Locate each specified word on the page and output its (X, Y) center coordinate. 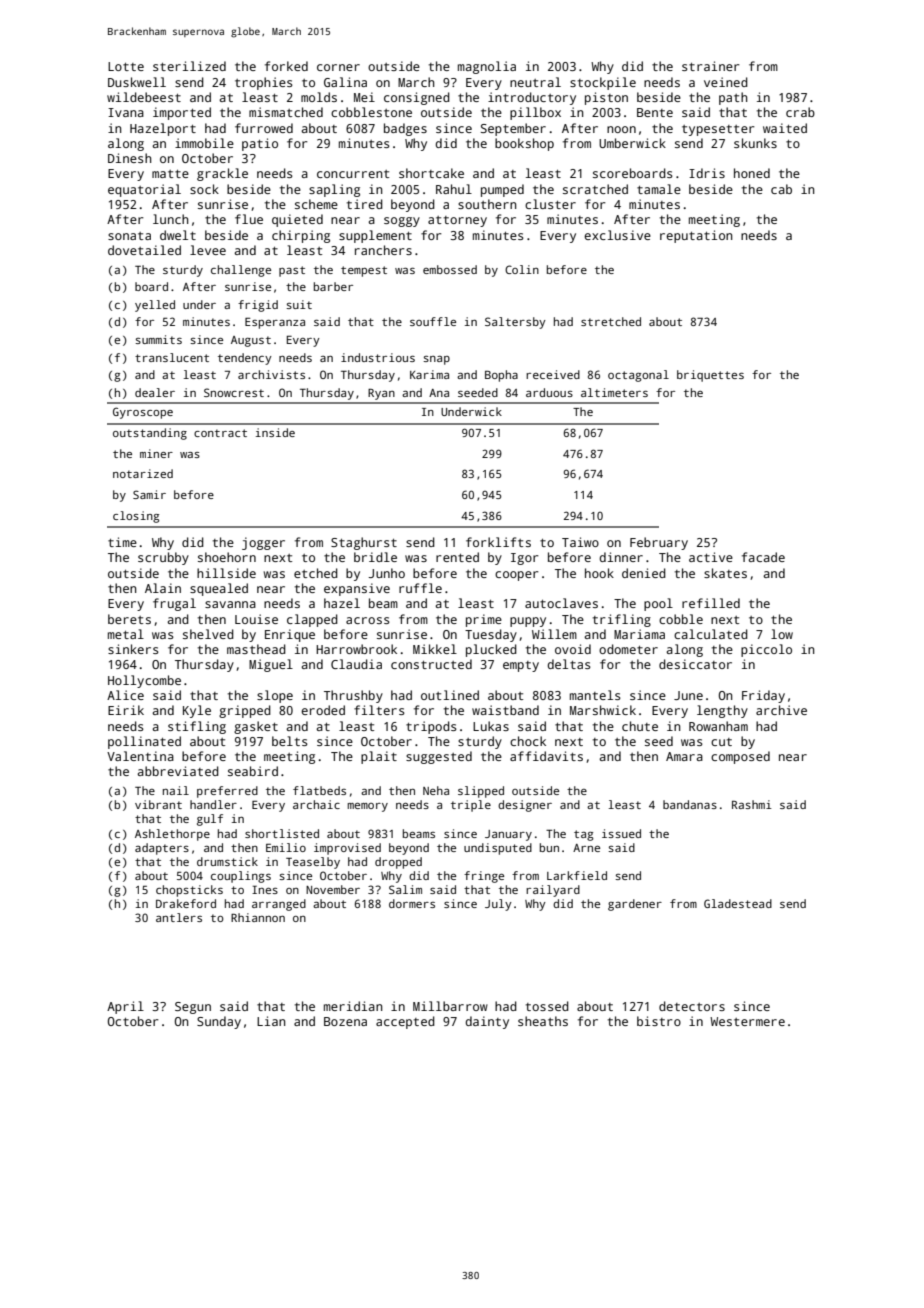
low (782, 634)
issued (621, 833)
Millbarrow (450, 1006)
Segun (193, 1008)
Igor (525, 559)
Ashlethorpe (172, 835)
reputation (696, 236)
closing (136, 517)
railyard (553, 891)
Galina (345, 82)
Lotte (126, 66)
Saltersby (515, 323)
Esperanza (275, 323)
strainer (711, 66)
